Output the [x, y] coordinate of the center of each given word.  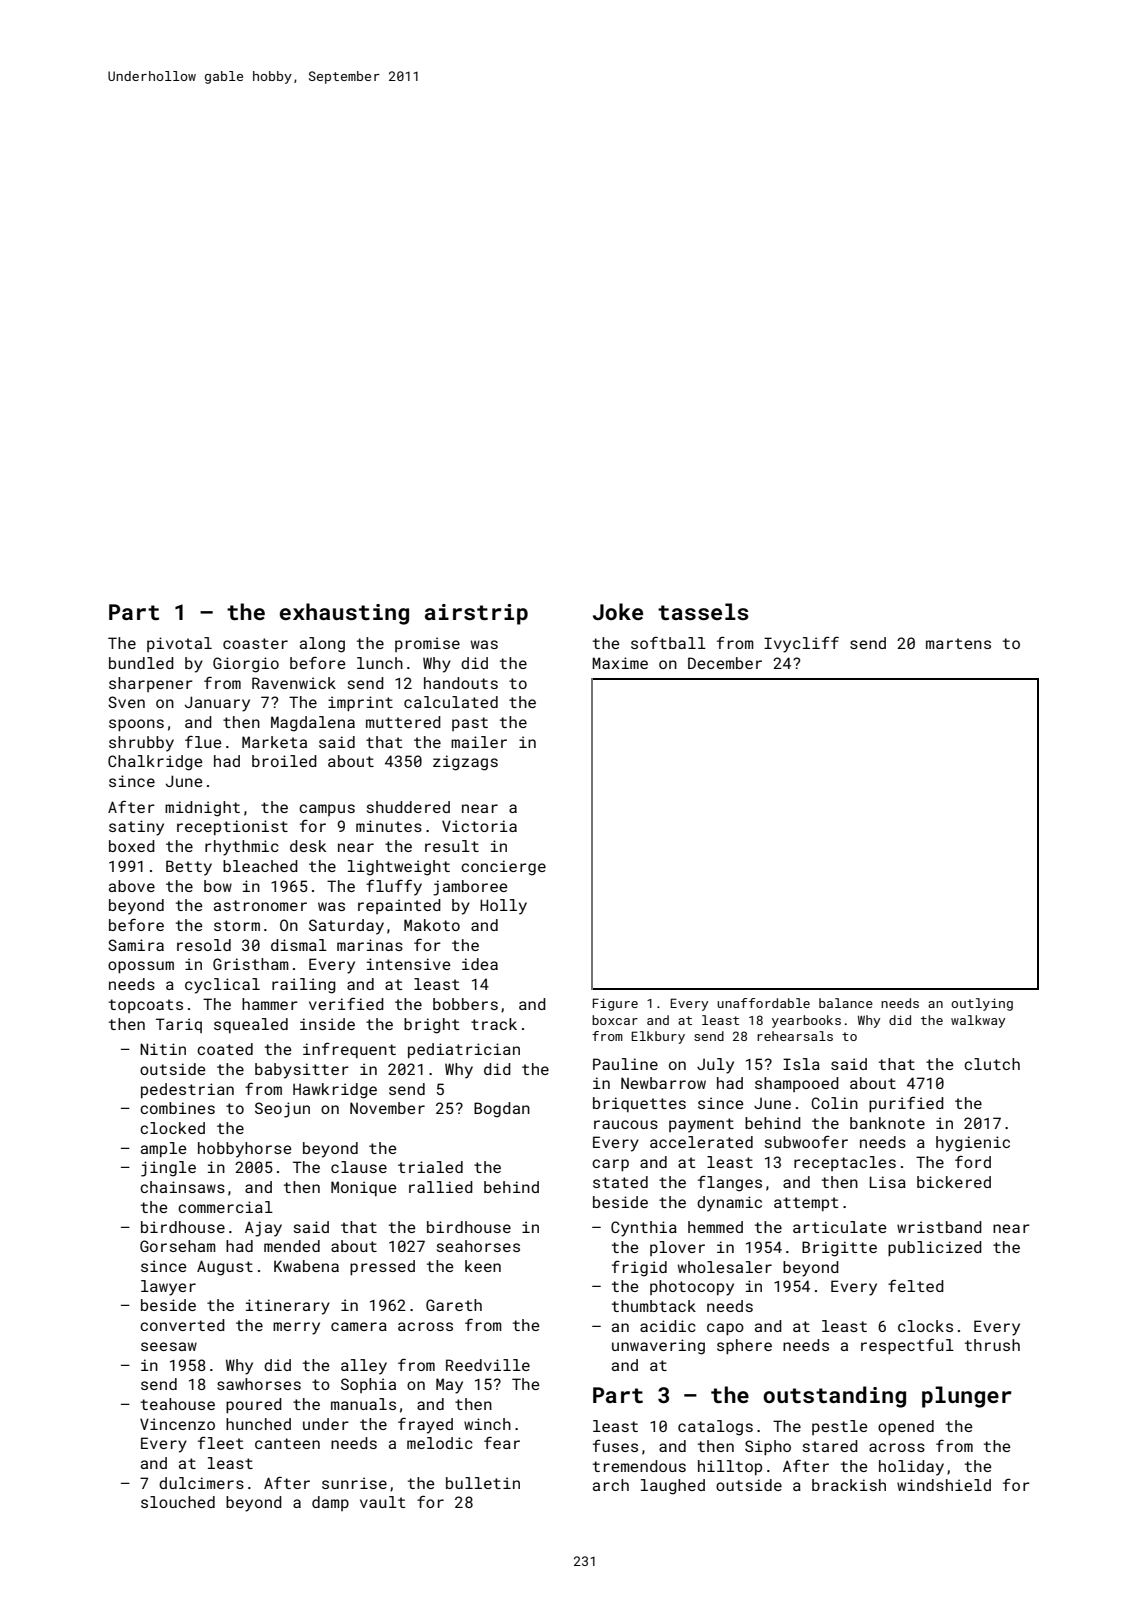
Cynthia [644, 1229]
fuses [615, 1445]
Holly [503, 907]
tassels [703, 611]
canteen [287, 1443]
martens [958, 643]
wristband [939, 1227]
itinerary [288, 1307]
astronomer [260, 905]
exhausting [344, 614]
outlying [982, 1004]
